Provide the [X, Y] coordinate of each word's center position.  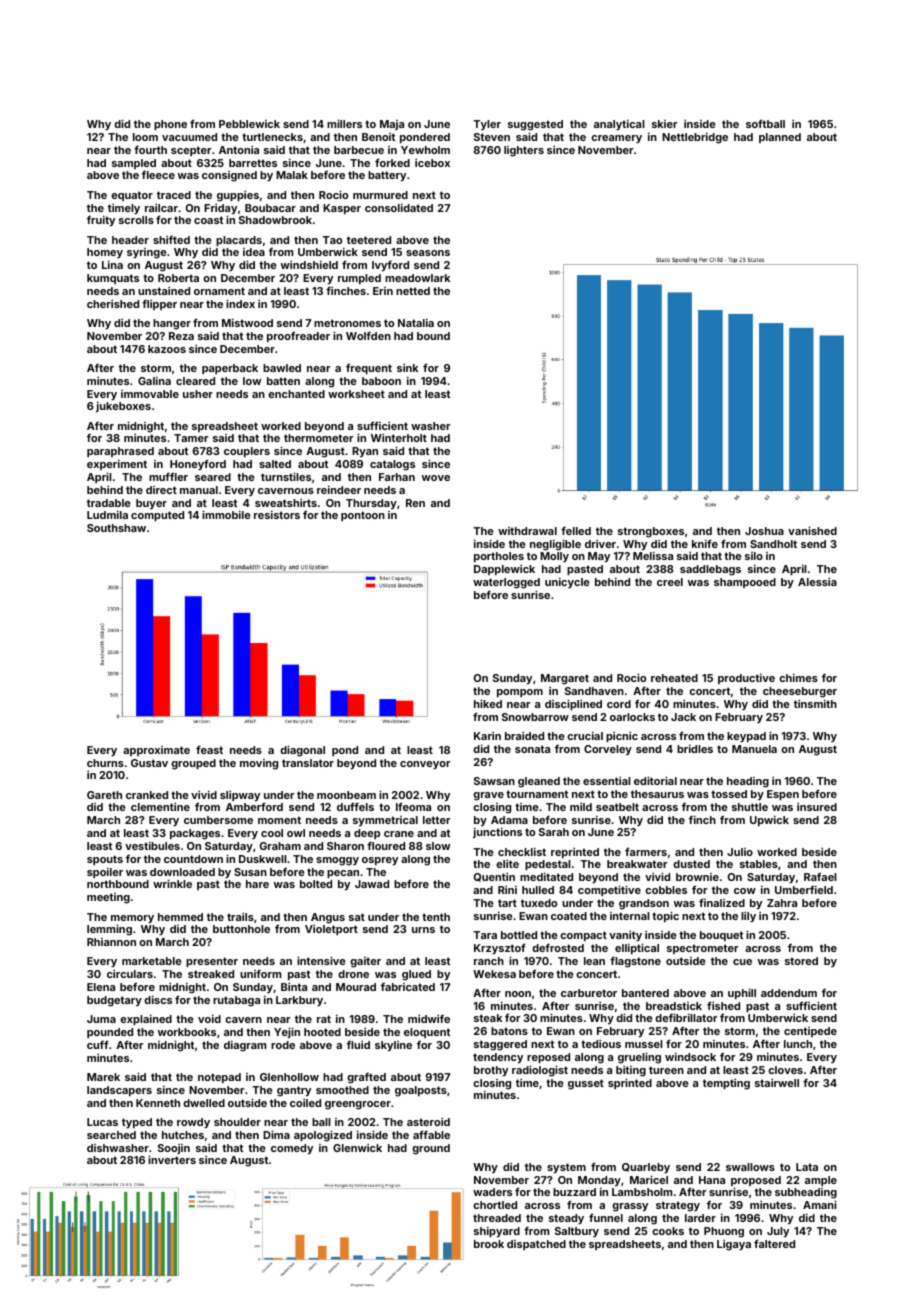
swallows [750, 1167]
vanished [812, 530]
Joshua [764, 531]
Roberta [178, 278]
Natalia [416, 323]
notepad [219, 1078]
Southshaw [116, 528]
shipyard [497, 1232]
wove [436, 478]
